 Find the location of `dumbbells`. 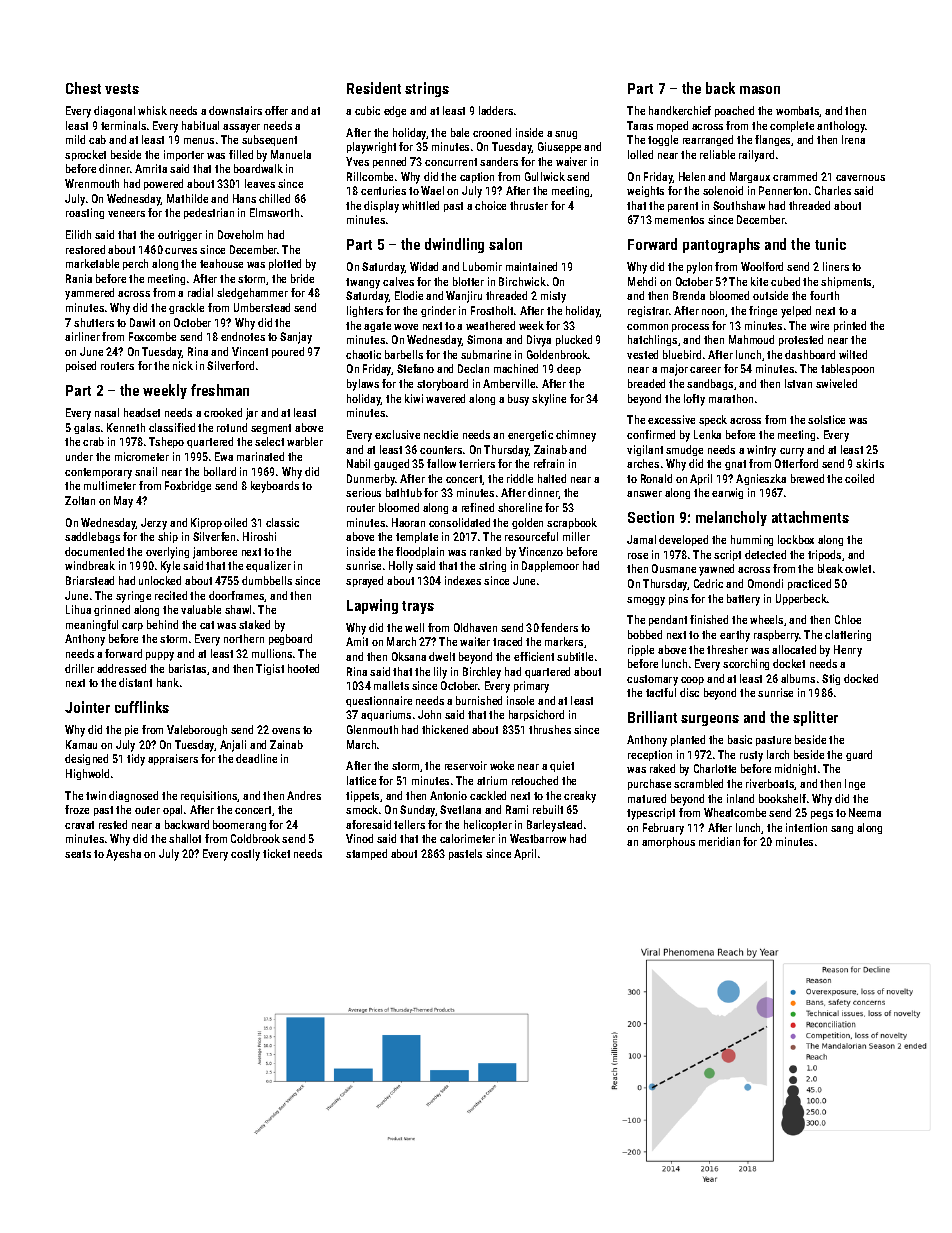

dumbbells is located at coordinates (267, 580).
